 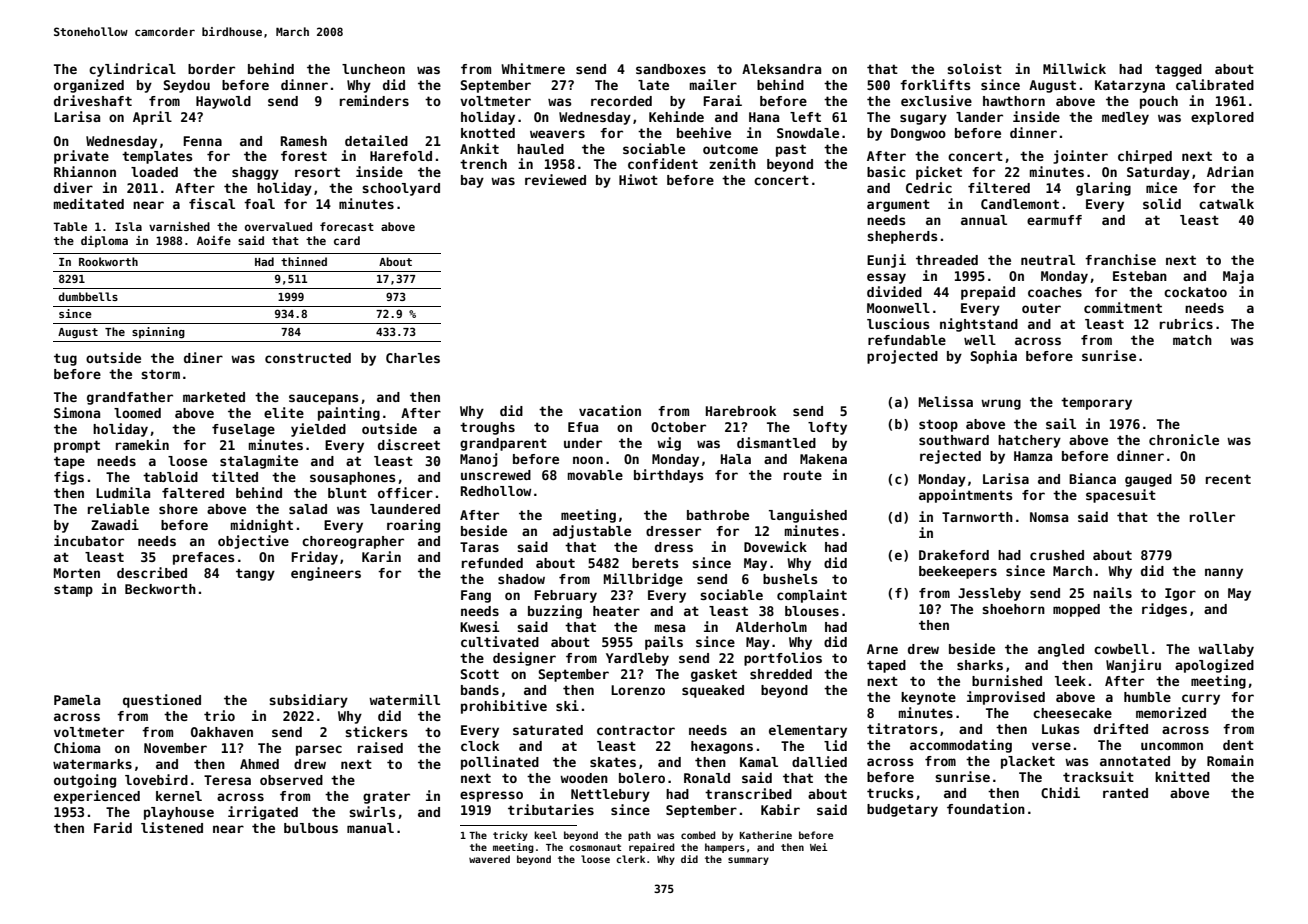 What do you see at coordinates (1215, 84) in the page?
I see `calibrated` at bounding box center [1215, 84].
